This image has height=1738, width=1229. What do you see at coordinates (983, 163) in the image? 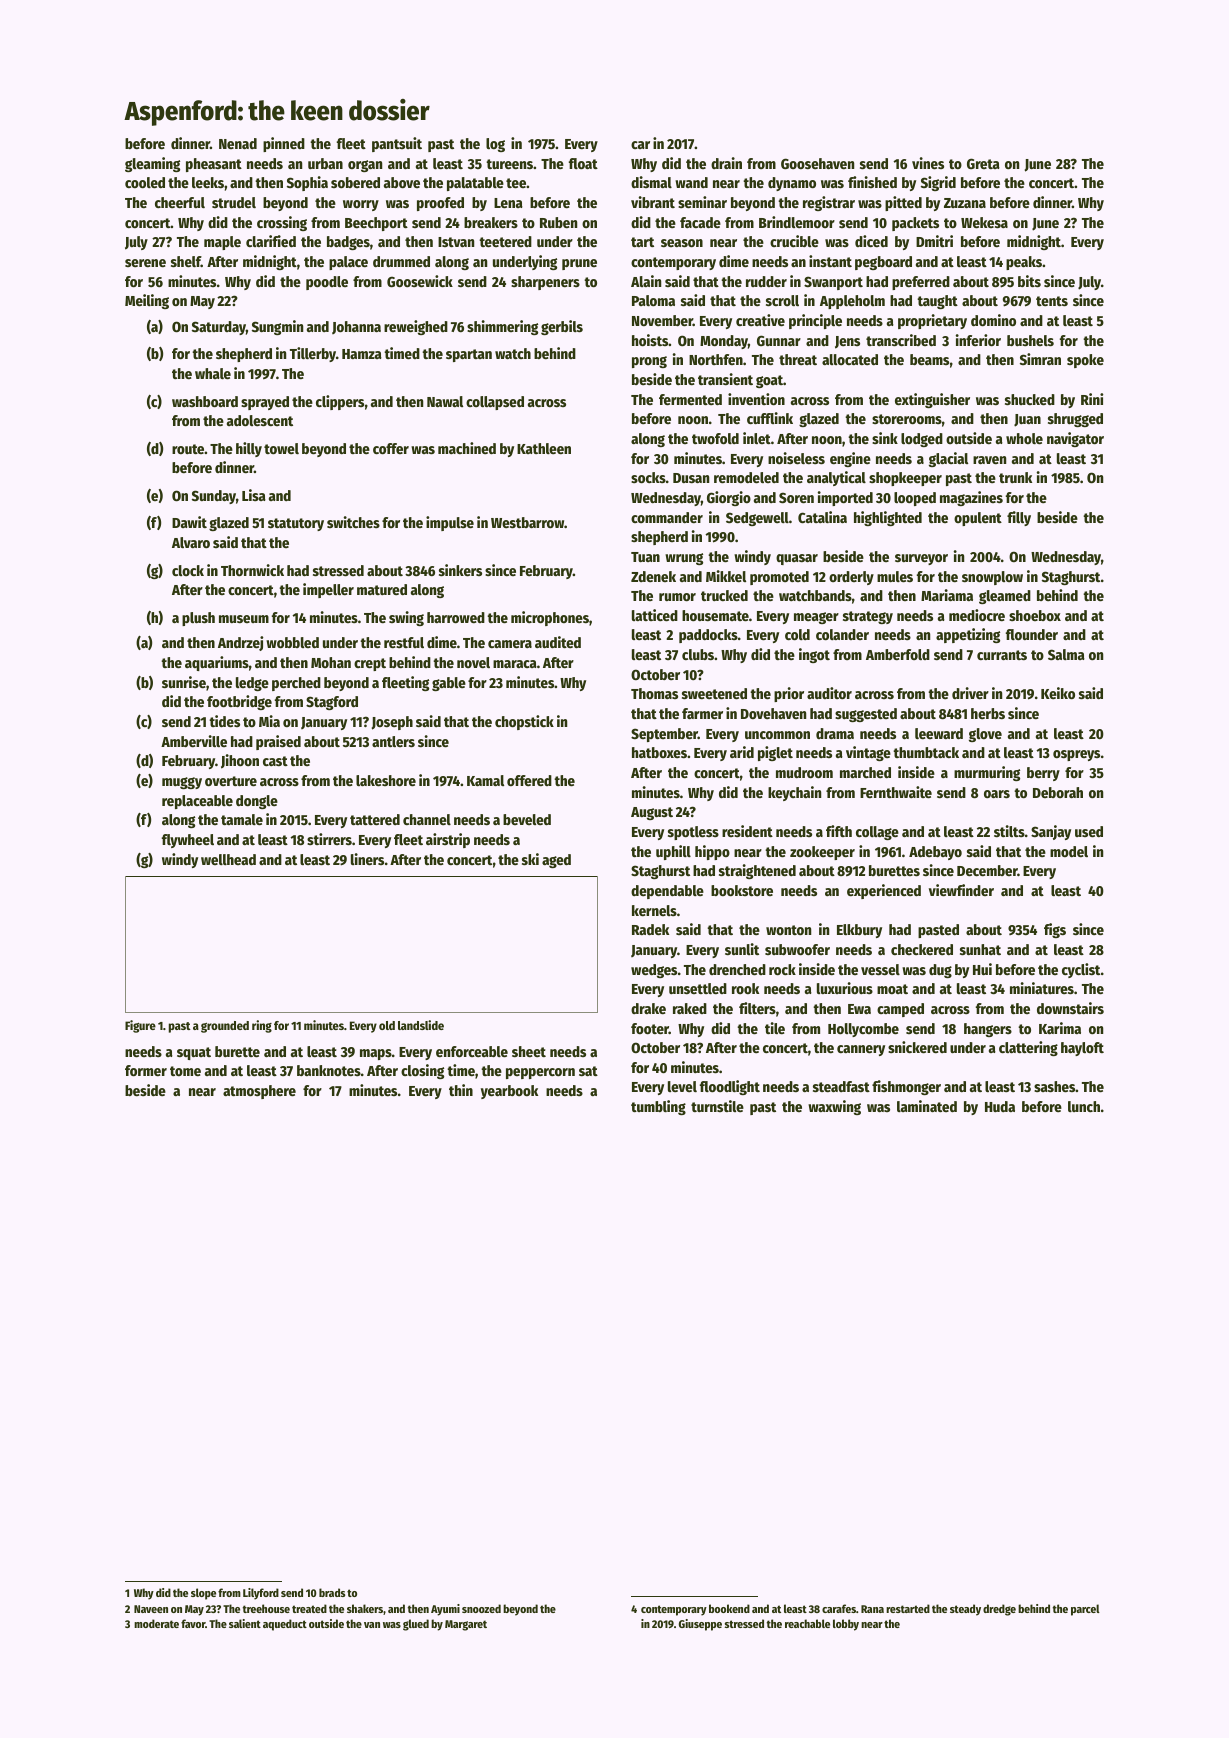
I see `Greta` at bounding box center [983, 163].
